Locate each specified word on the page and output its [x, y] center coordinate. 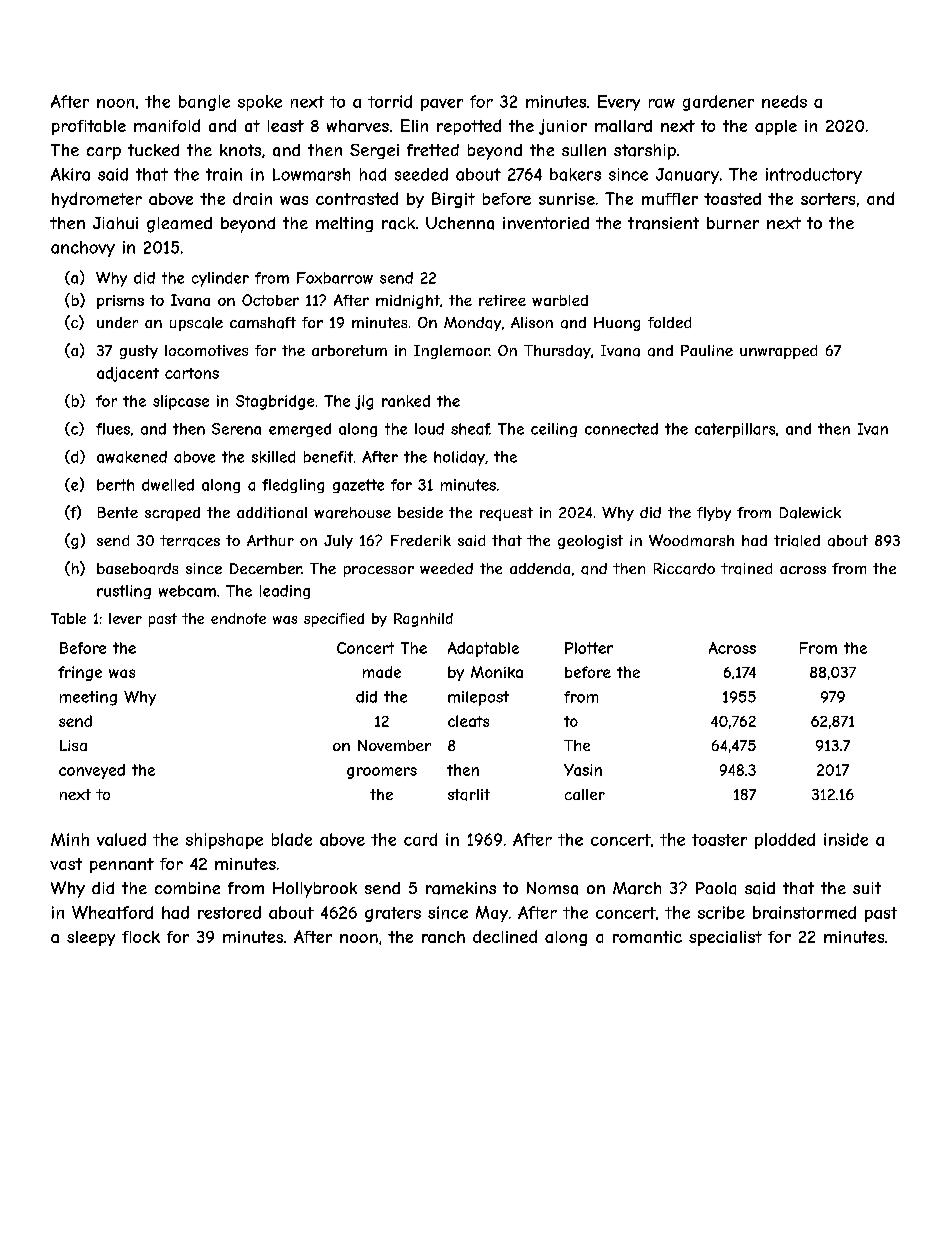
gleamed [179, 225]
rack [398, 223]
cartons [192, 373]
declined [505, 936]
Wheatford [112, 912]
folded [669, 322]
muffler [670, 199]
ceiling [554, 430]
